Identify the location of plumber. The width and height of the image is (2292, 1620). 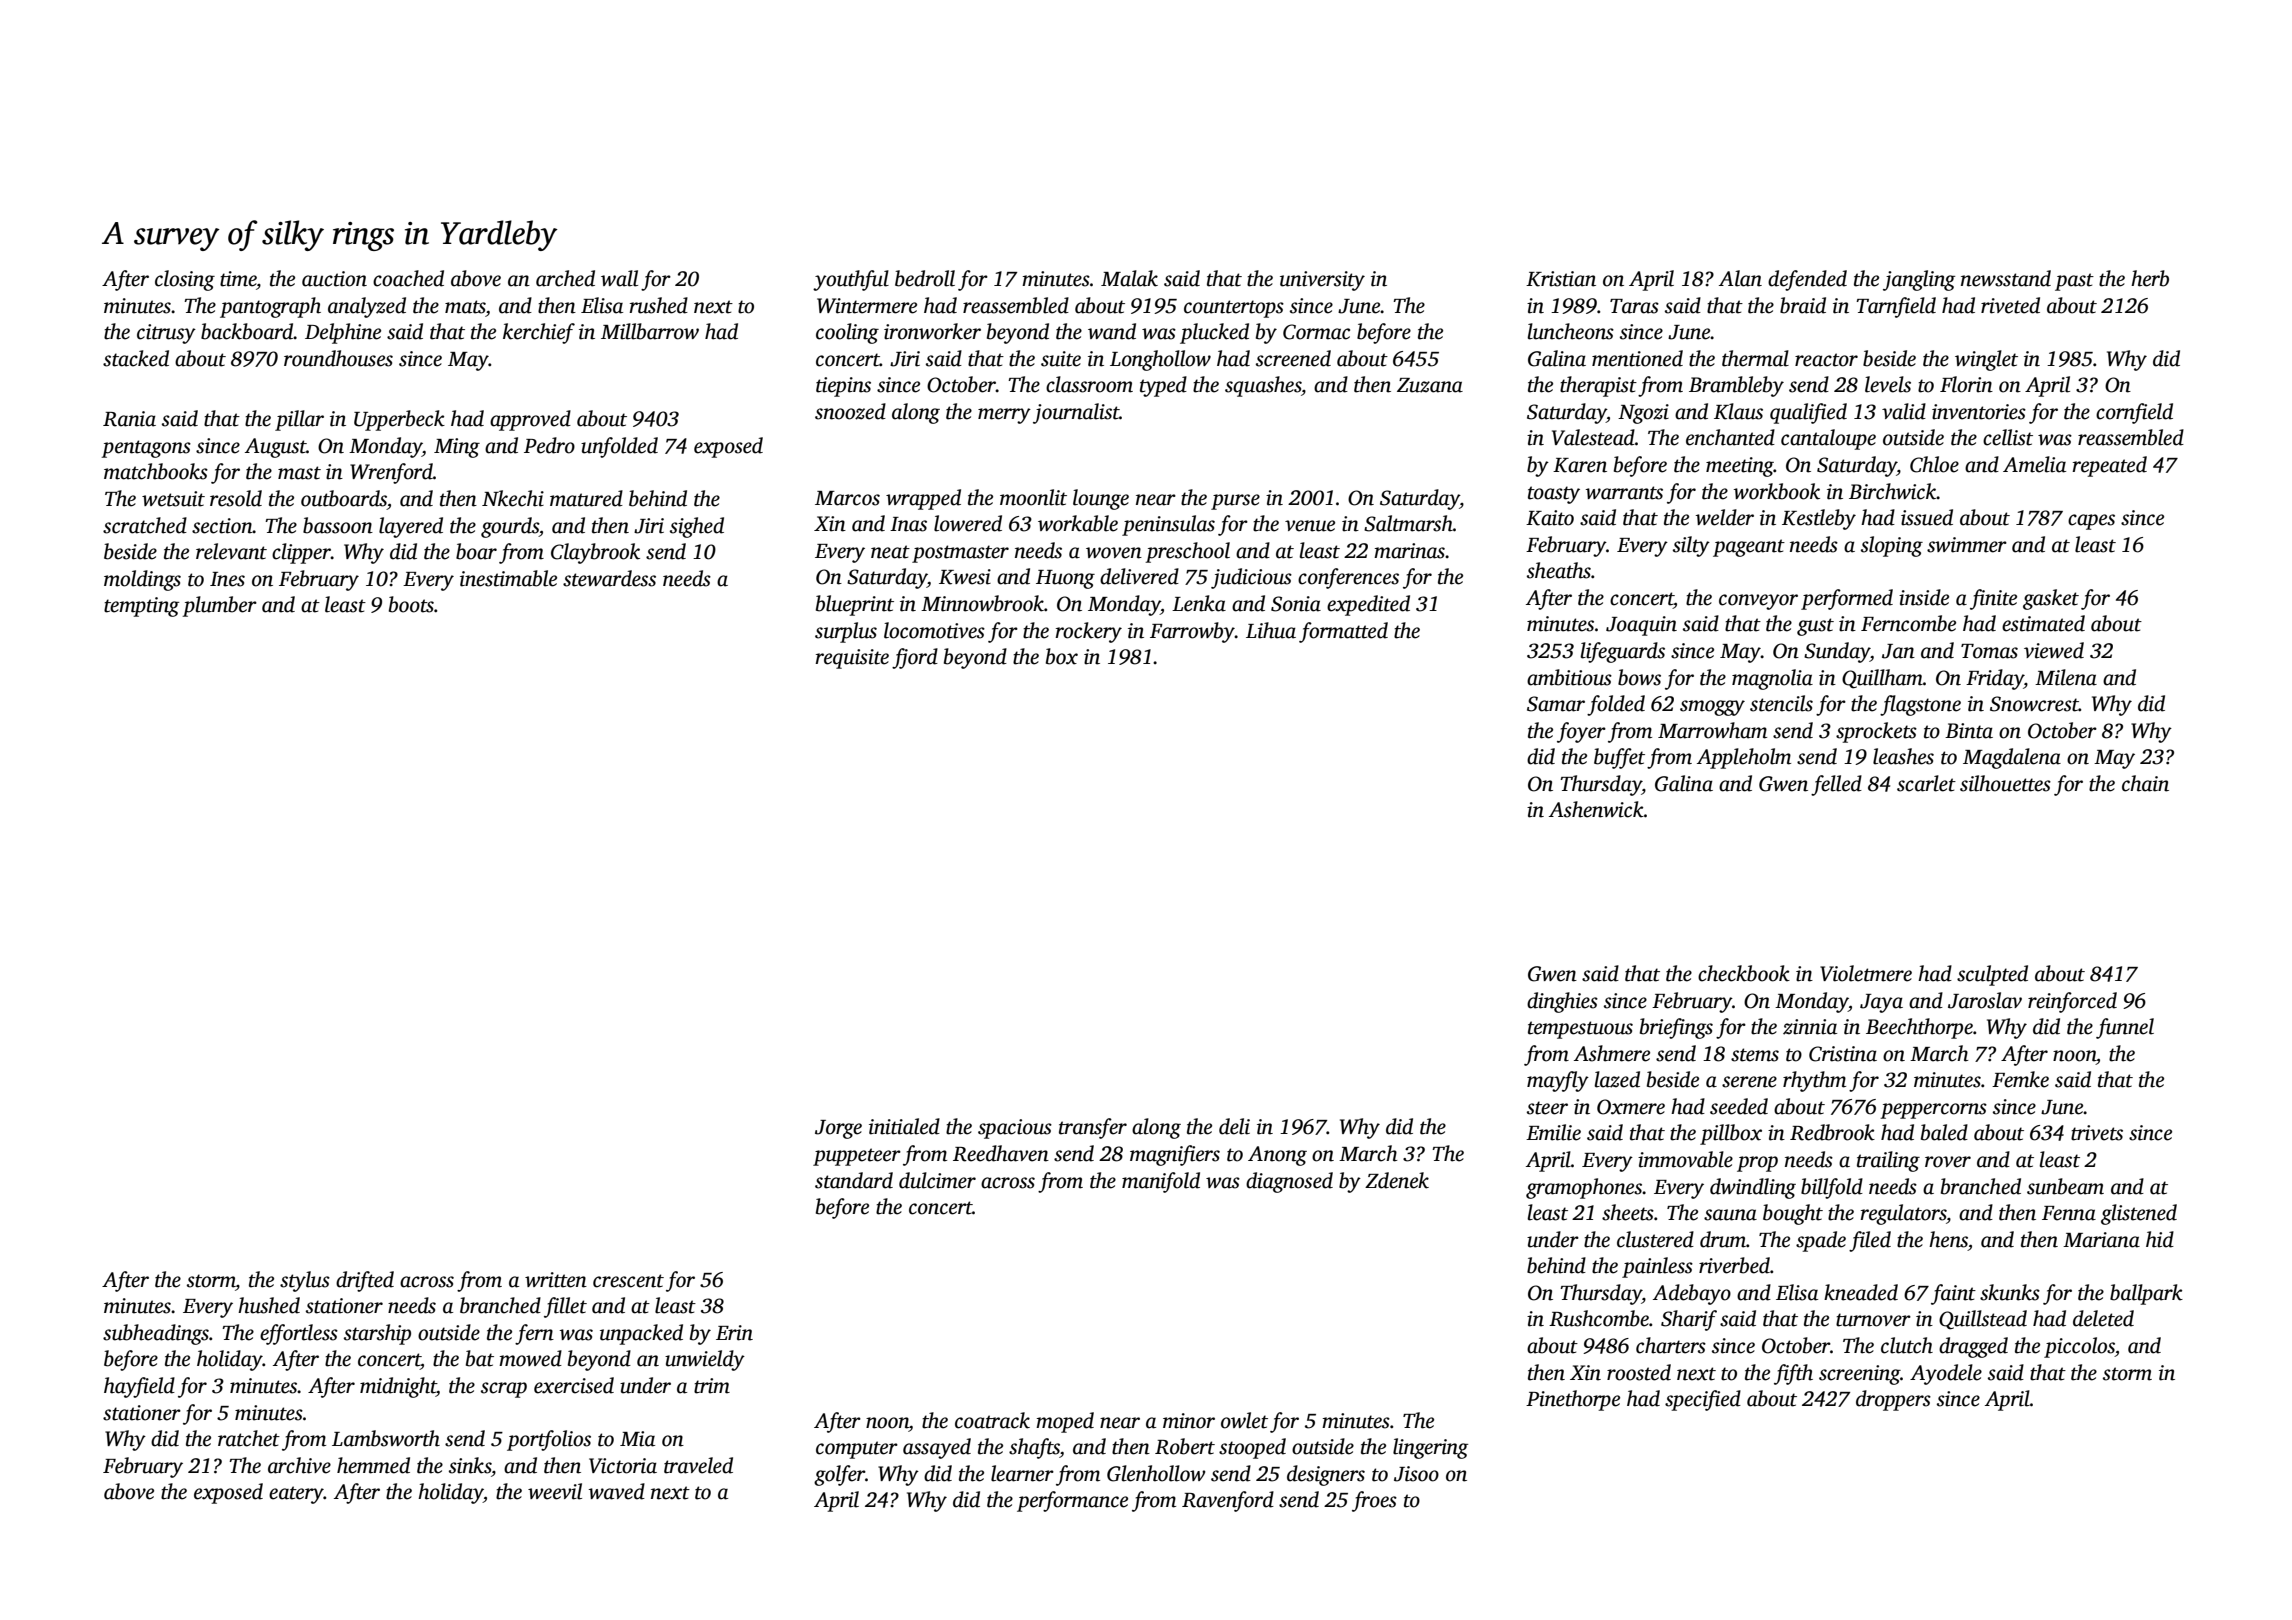
(219, 606).
